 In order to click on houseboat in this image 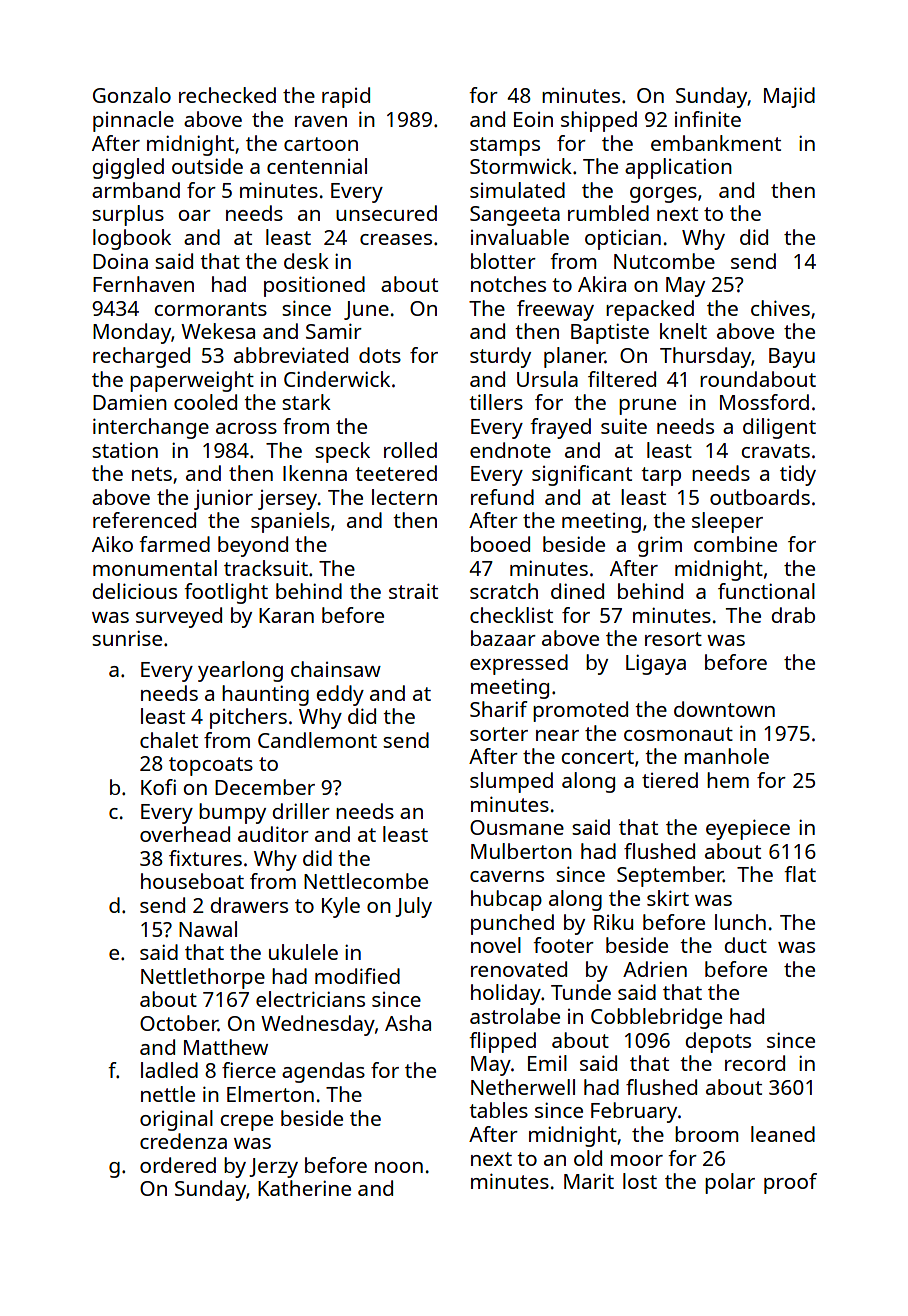, I will do `click(192, 881)`.
